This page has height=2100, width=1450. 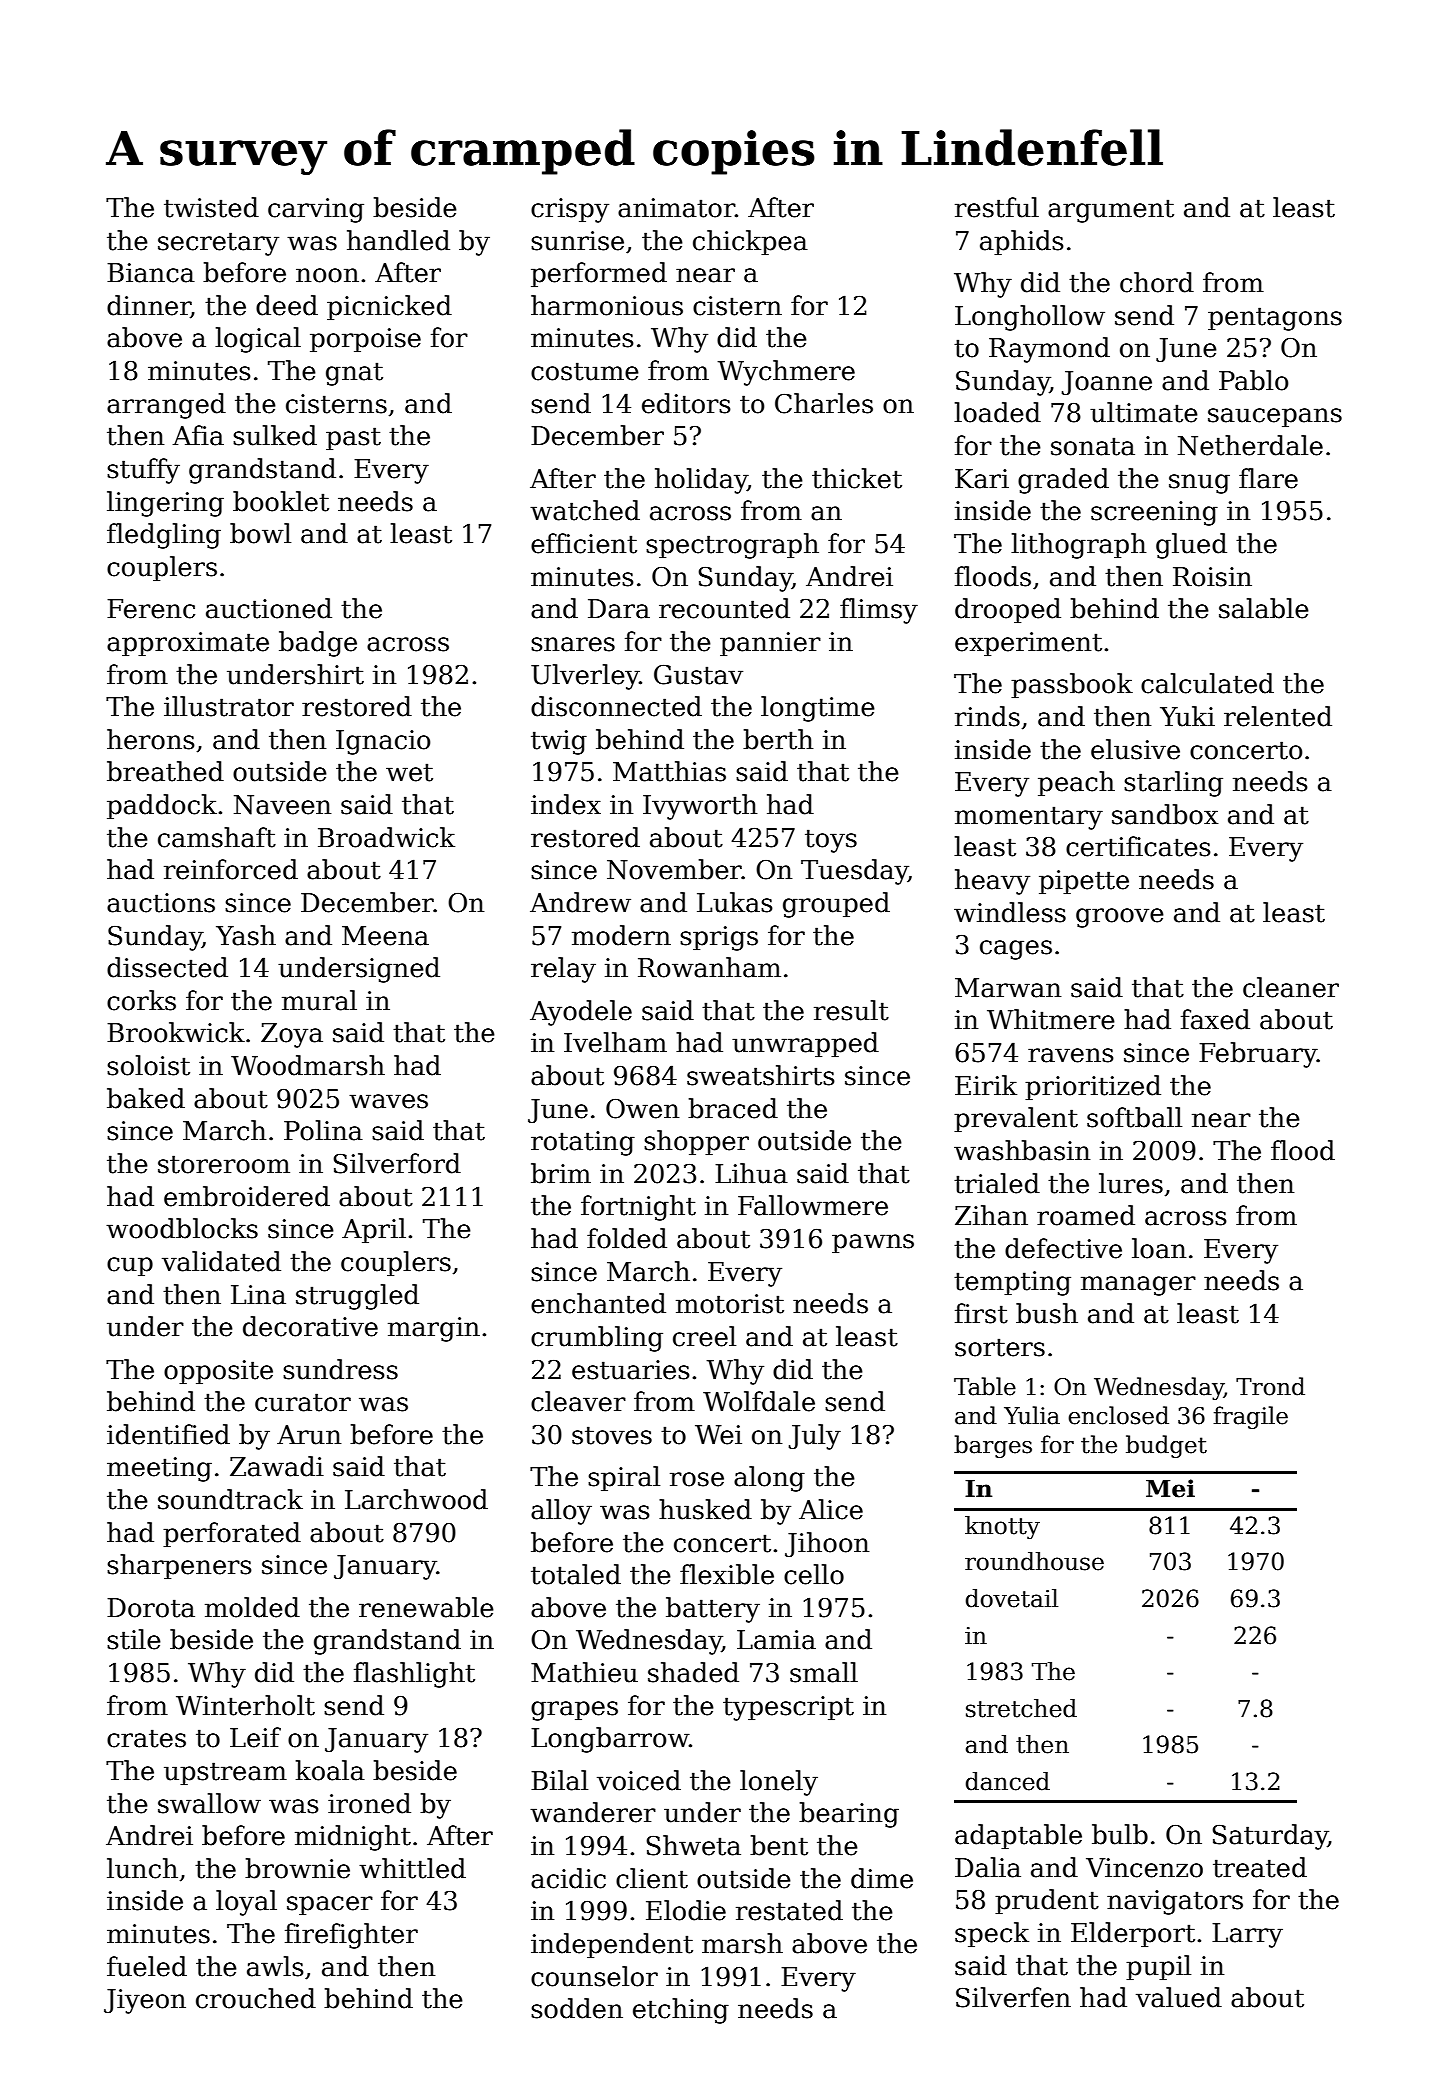 What do you see at coordinates (1008, 1781) in the page?
I see `danced` at bounding box center [1008, 1781].
